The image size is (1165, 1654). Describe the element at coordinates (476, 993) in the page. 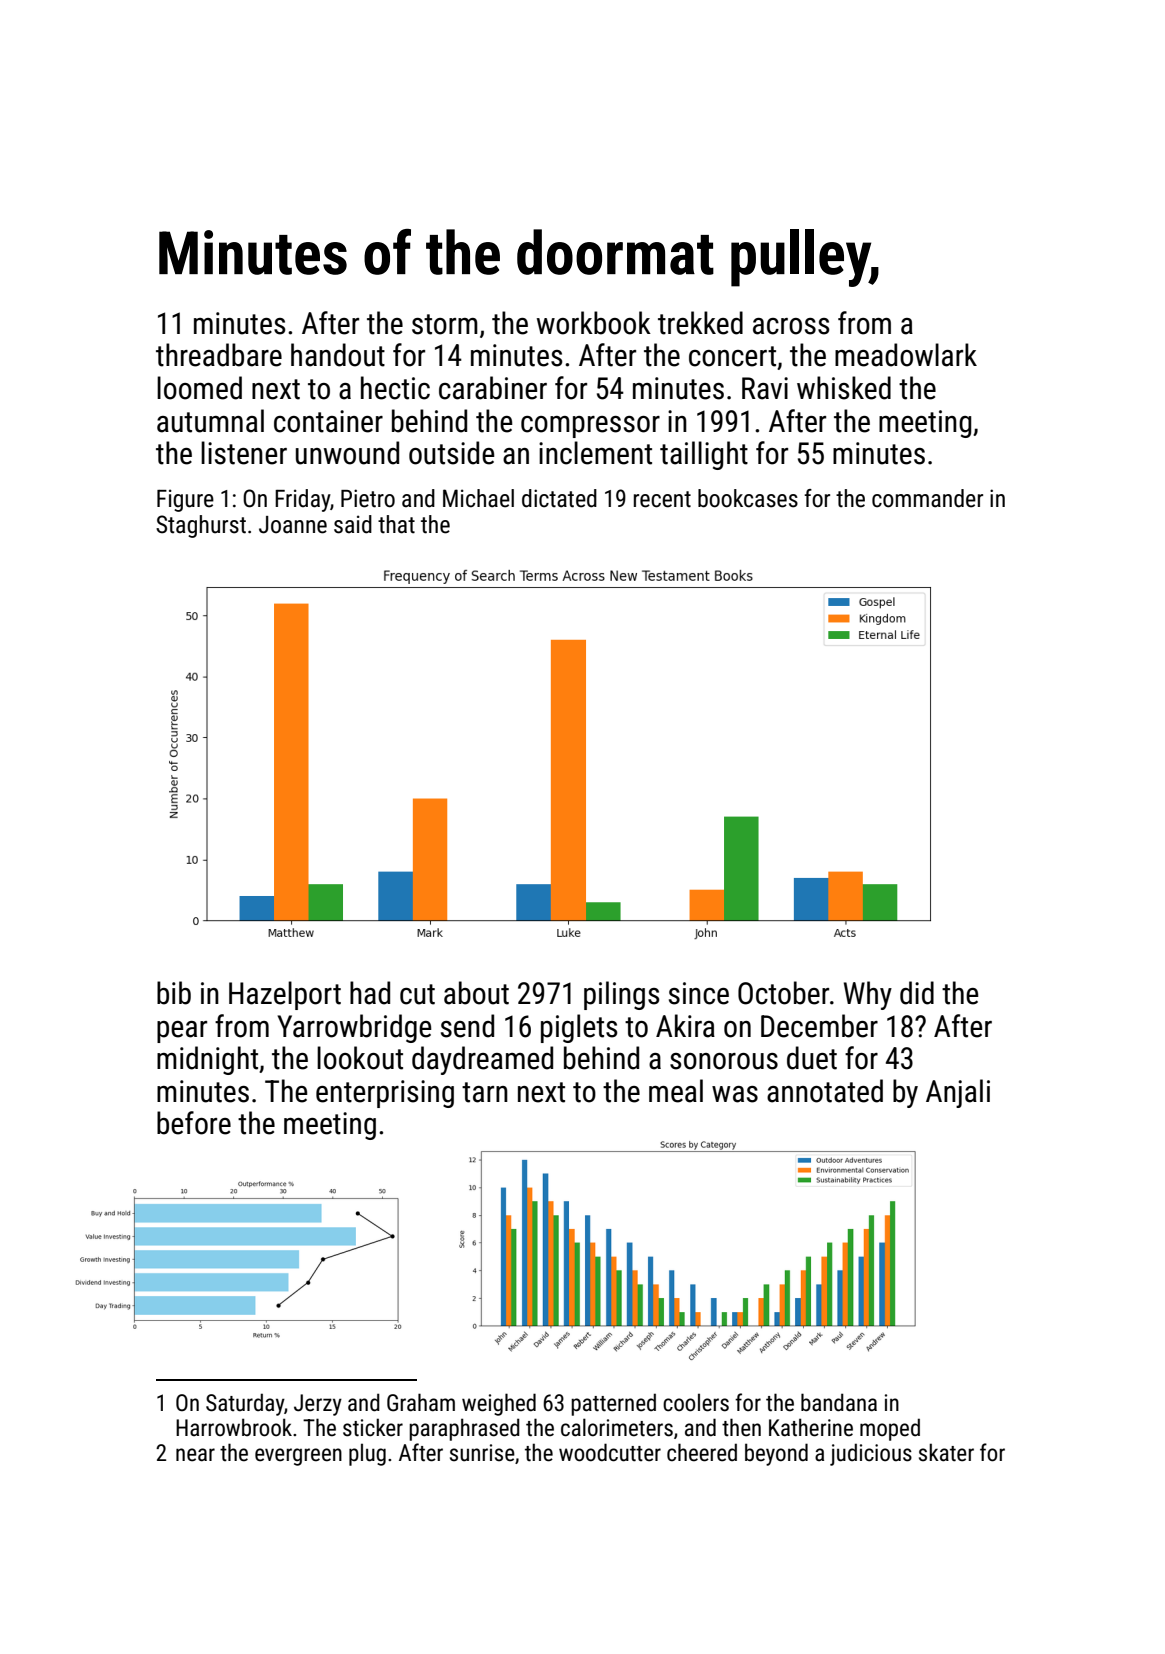

I see `about` at that location.
